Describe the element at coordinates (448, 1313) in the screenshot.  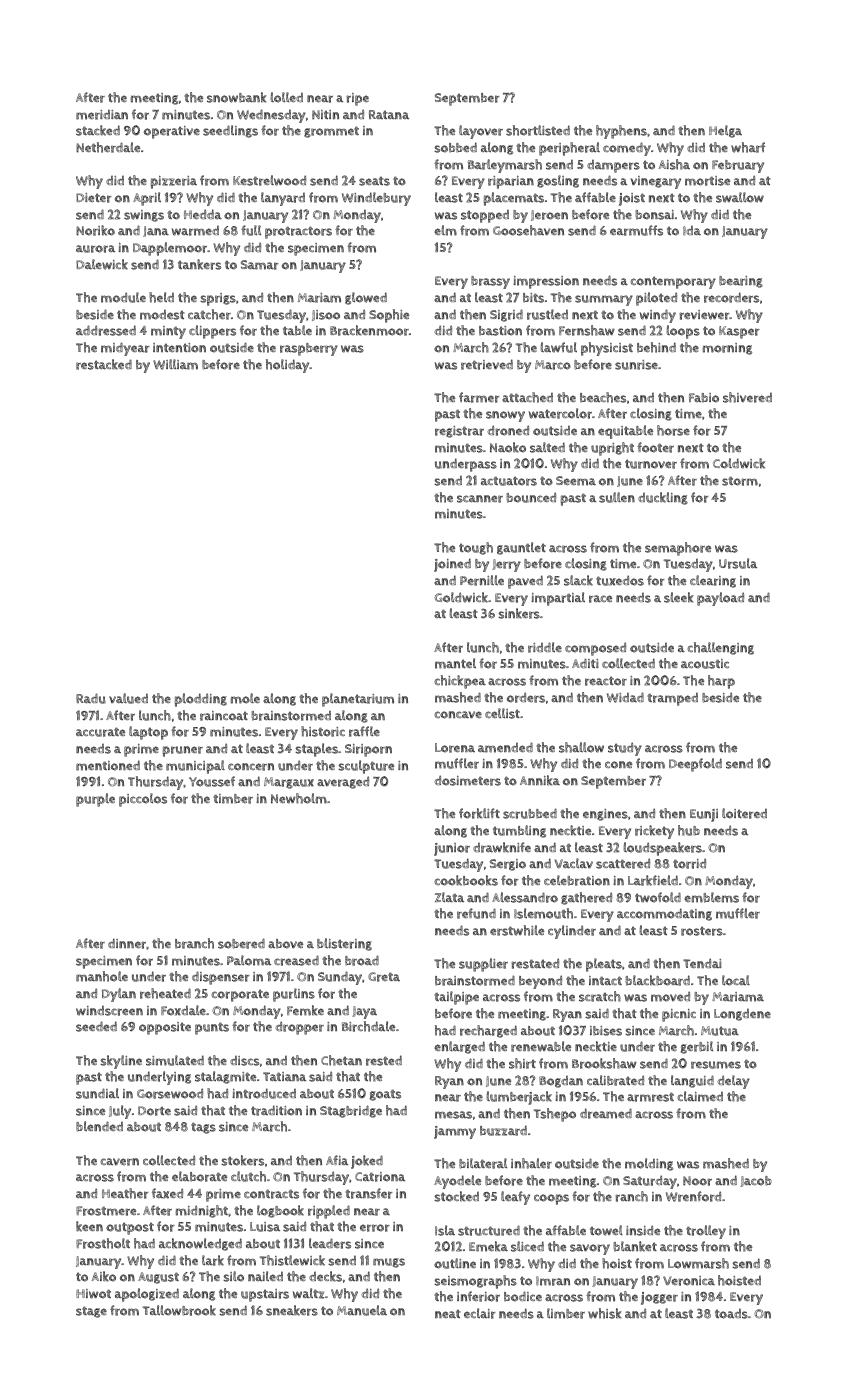
I see `neat` at that location.
